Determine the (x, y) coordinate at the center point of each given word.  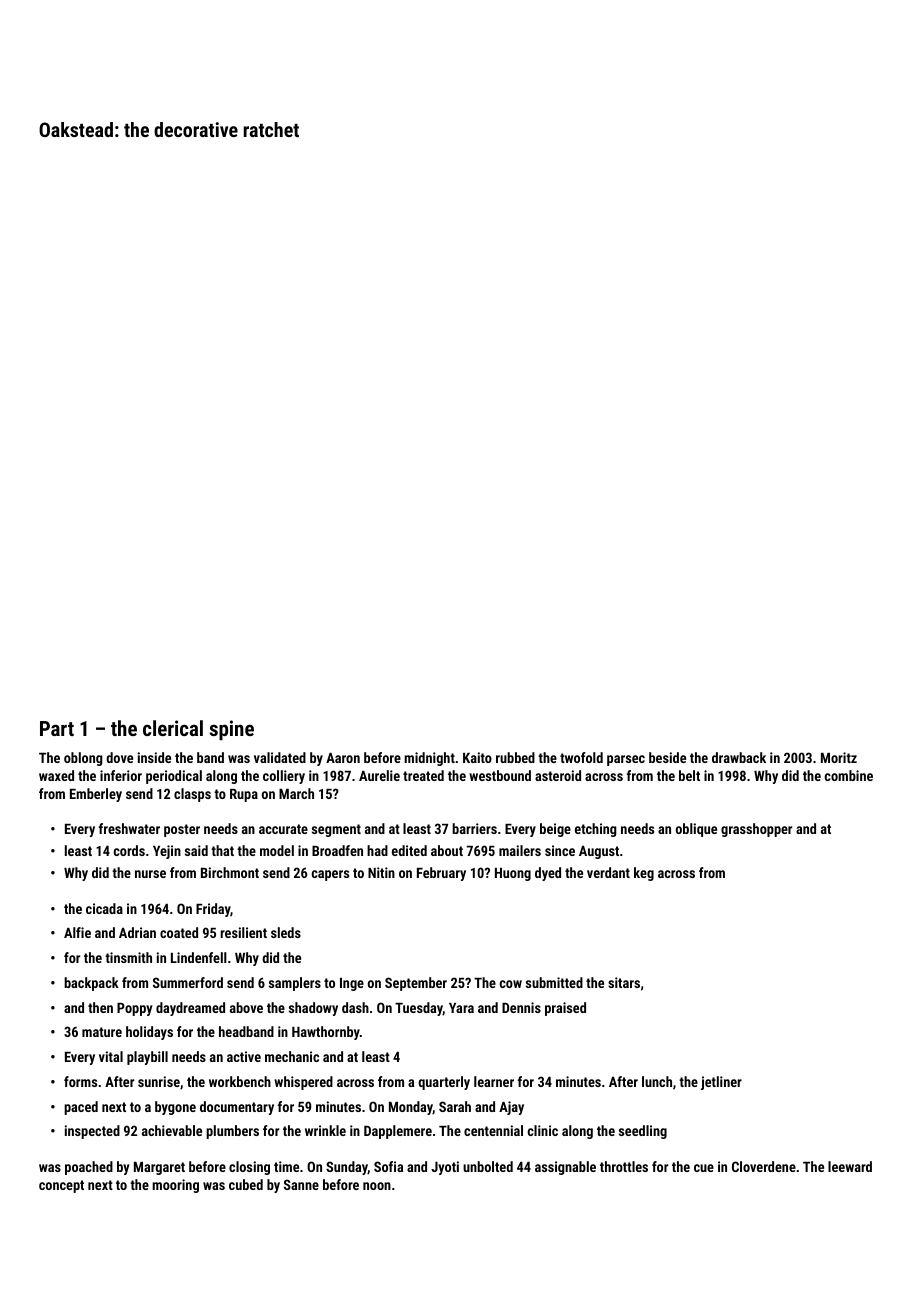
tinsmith (128, 957)
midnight (429, 759)
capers (330, 875)
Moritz (839, 757)
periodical (174, 777)
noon (377, 1186)
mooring (175, 1186)
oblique (696, 830)
